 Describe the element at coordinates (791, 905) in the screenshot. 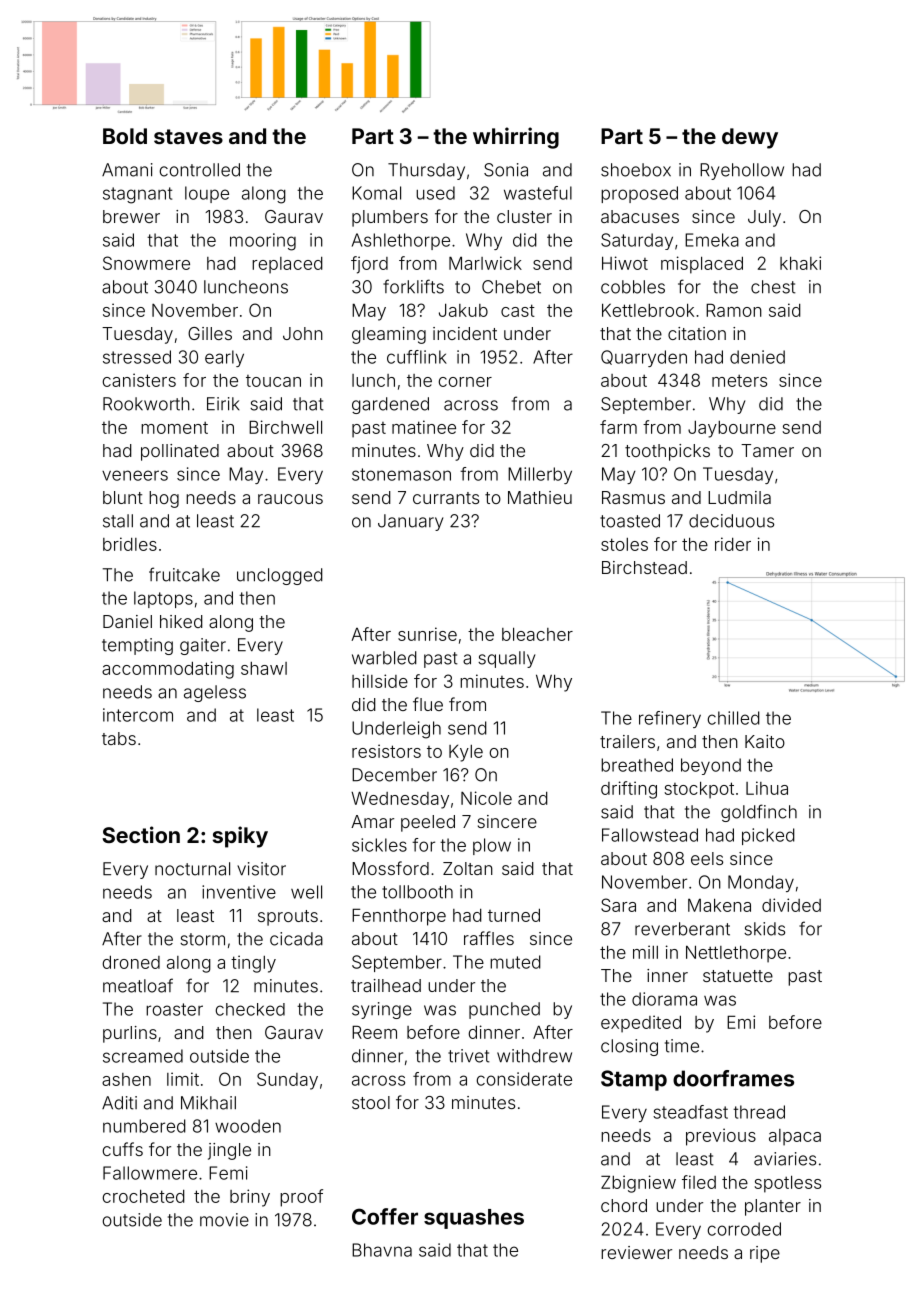

I see `divided` at that location.
